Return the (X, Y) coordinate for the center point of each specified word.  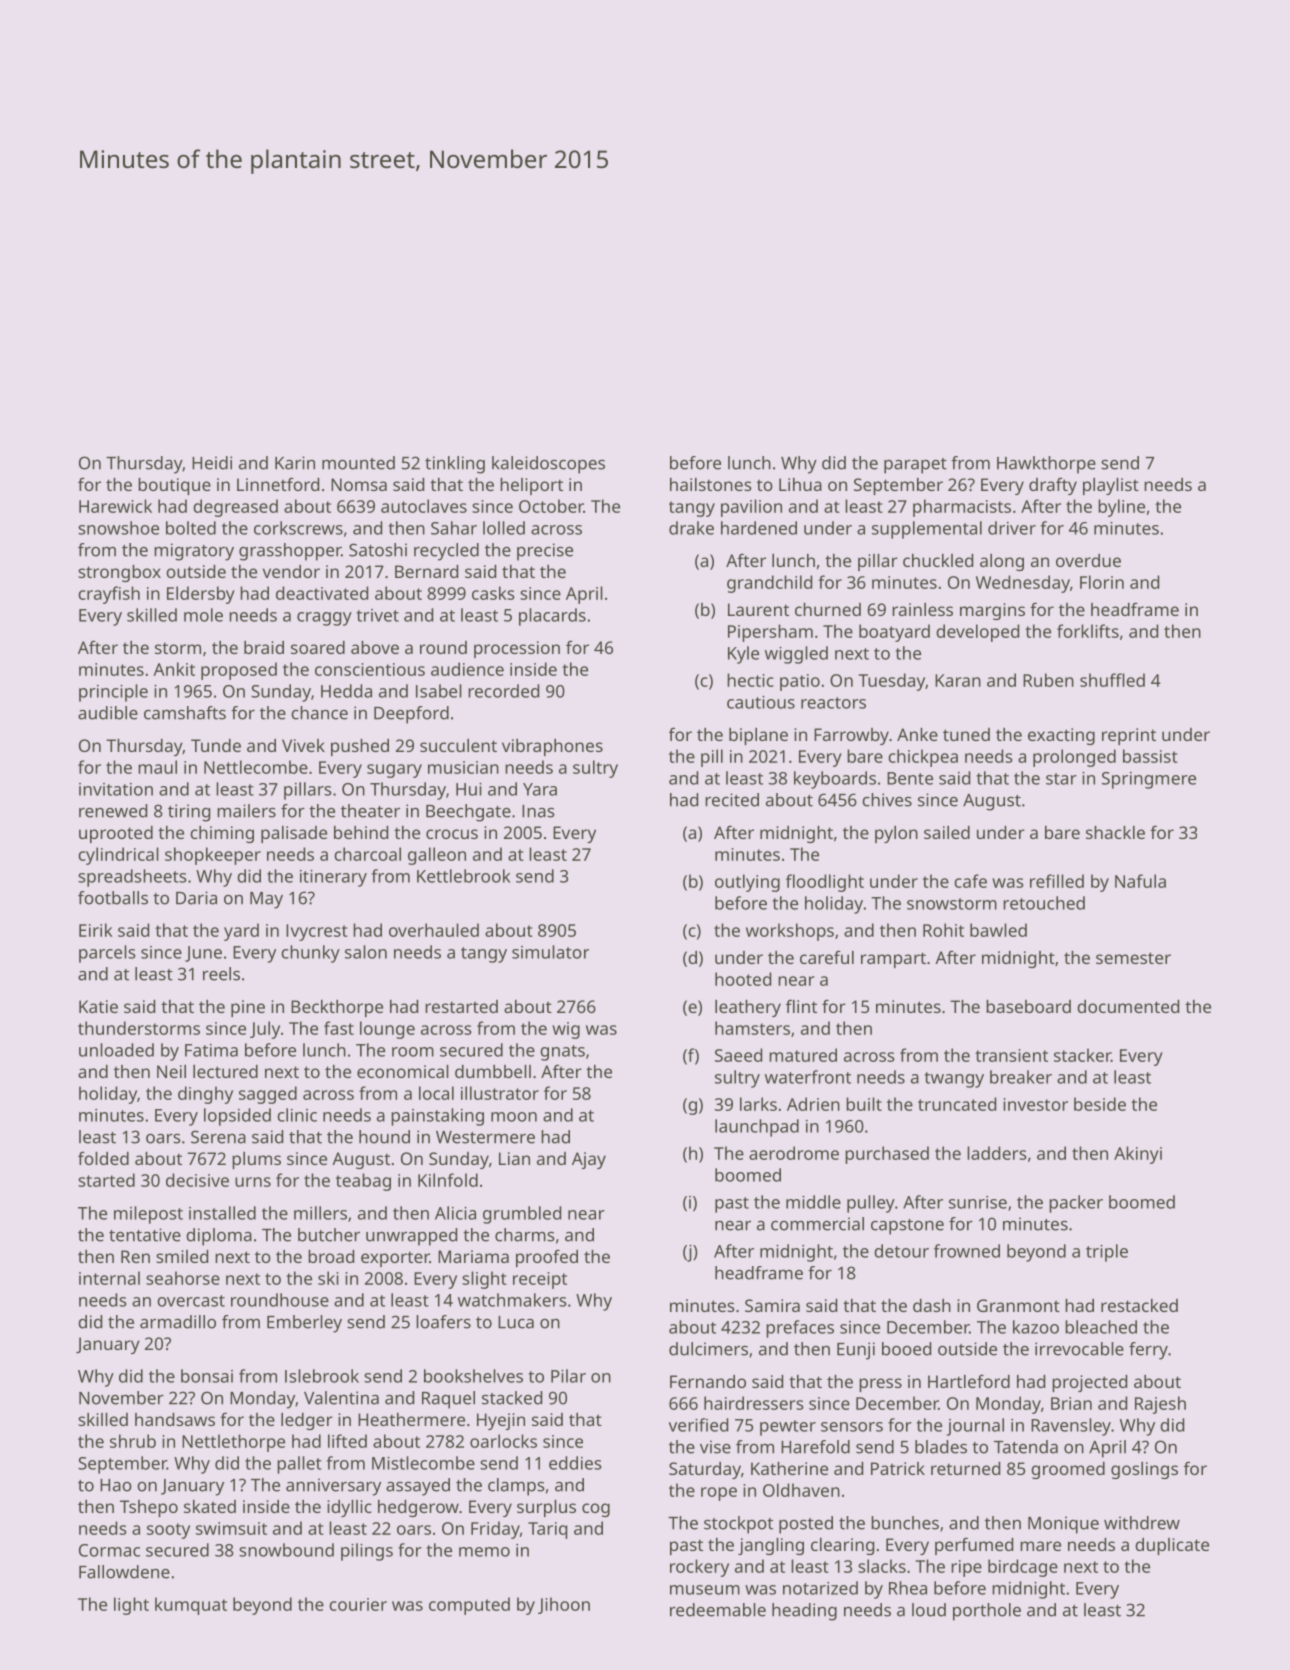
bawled (998, 930)
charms (525, 1235)
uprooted (116, 834)
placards (552, 617)
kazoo (1036, 1327)
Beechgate (468, 813)
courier (358, 1604)
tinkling (455, 465)
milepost (148, 1215)
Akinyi (1138, 1155)
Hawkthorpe (1046, 465)
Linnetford (278, 484)
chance (319, 713)
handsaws (175, 1419)
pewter (788, 1428)
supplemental (927, 530)
